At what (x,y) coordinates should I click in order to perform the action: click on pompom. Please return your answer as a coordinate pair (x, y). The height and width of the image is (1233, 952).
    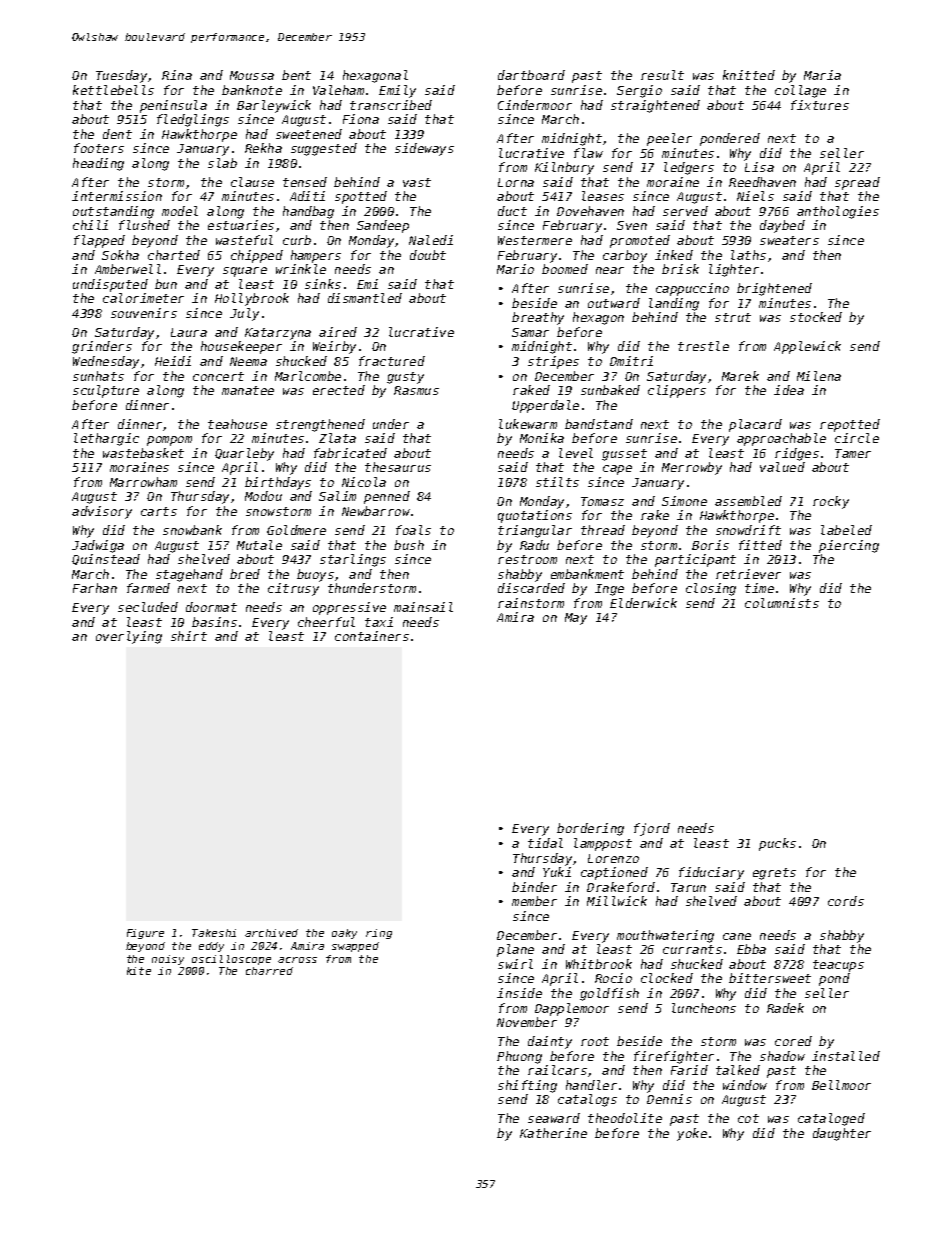
    Looking at the image, I should click on (169, 441).
